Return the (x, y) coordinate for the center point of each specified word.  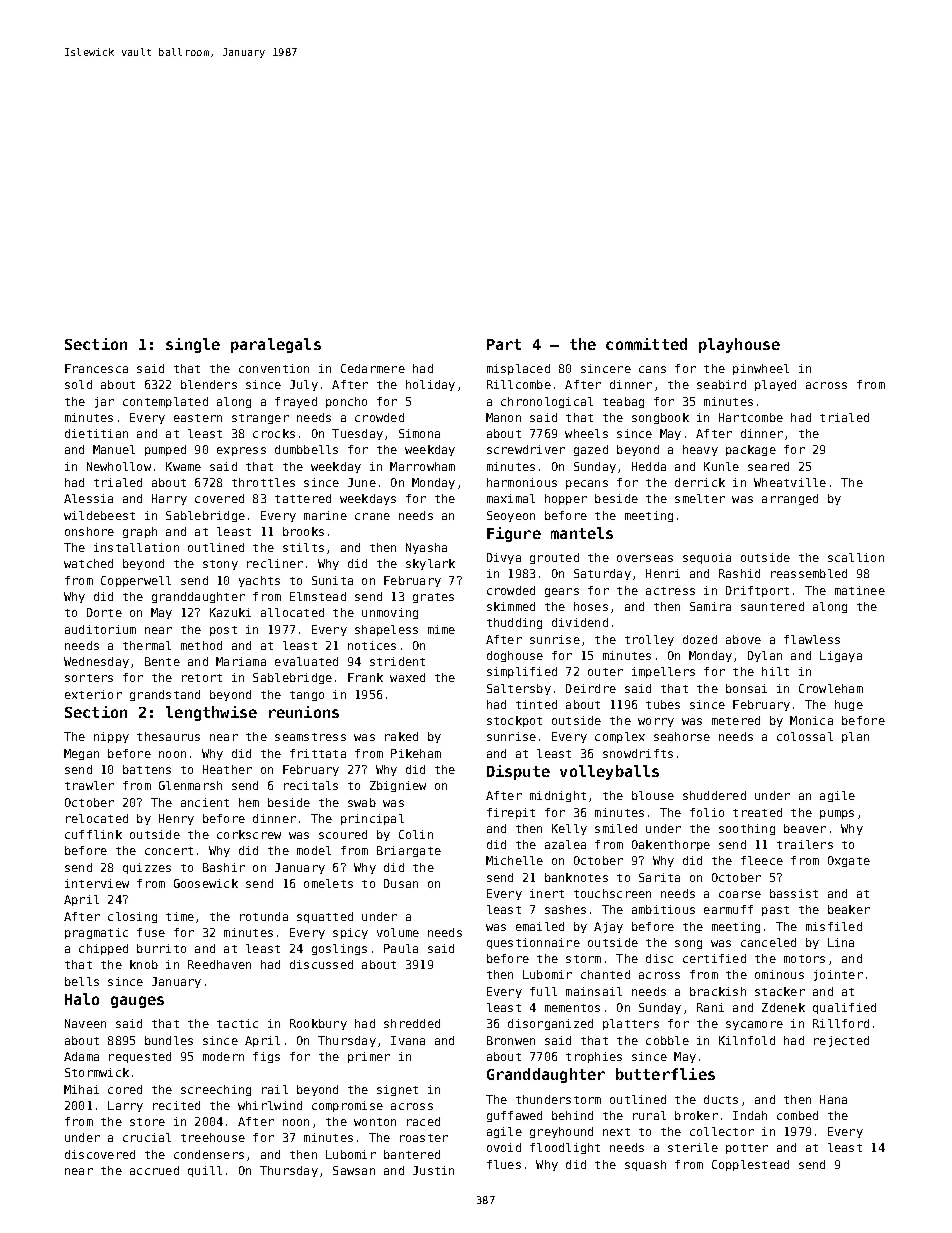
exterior (93, 694)
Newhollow (119, 466)
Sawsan (354, 1170)
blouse (653, 795)
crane (372, 516)
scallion (856, 557)
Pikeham (416, 753)
